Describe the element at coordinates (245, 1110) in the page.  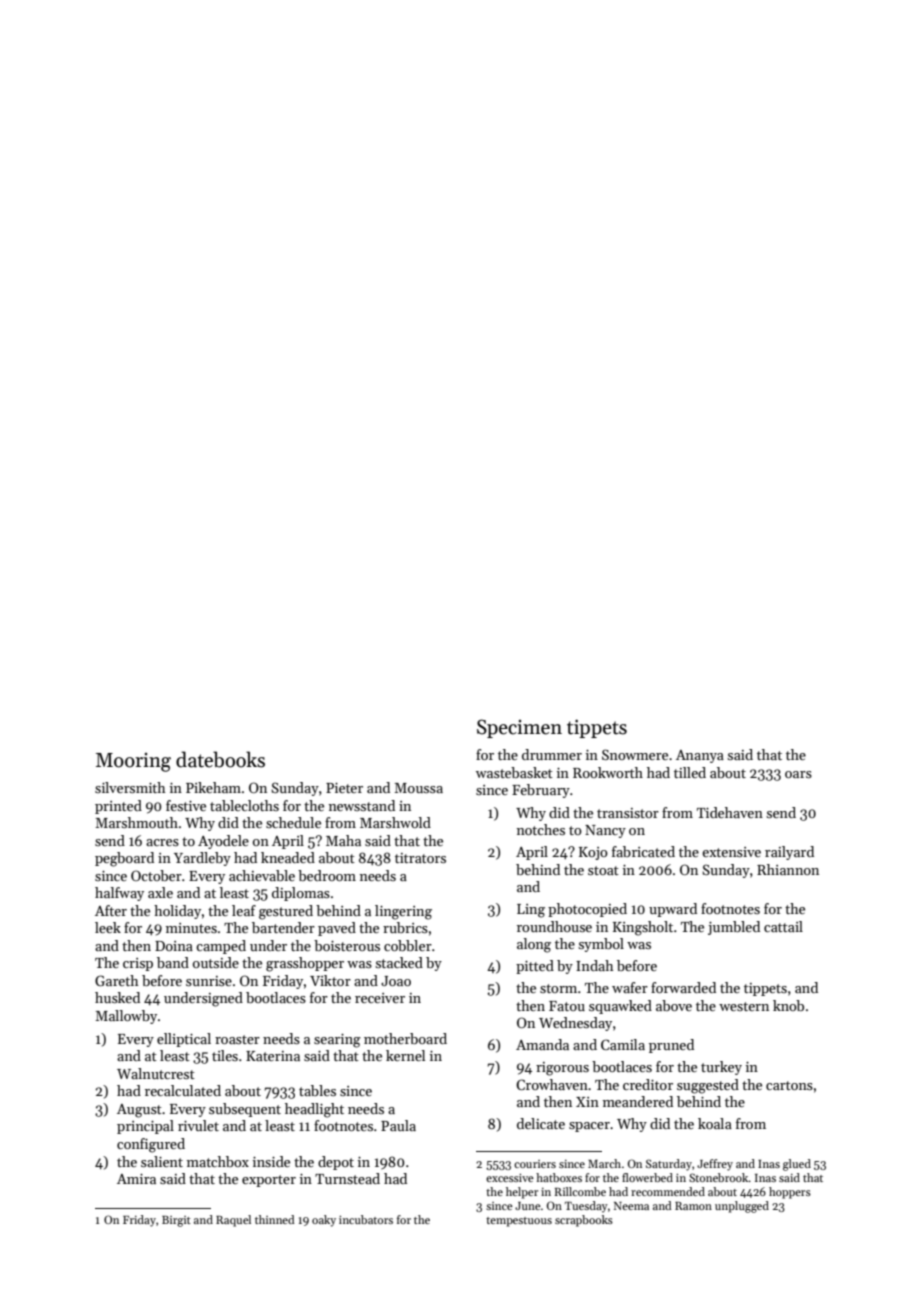
I see `subsequent` at that location.
